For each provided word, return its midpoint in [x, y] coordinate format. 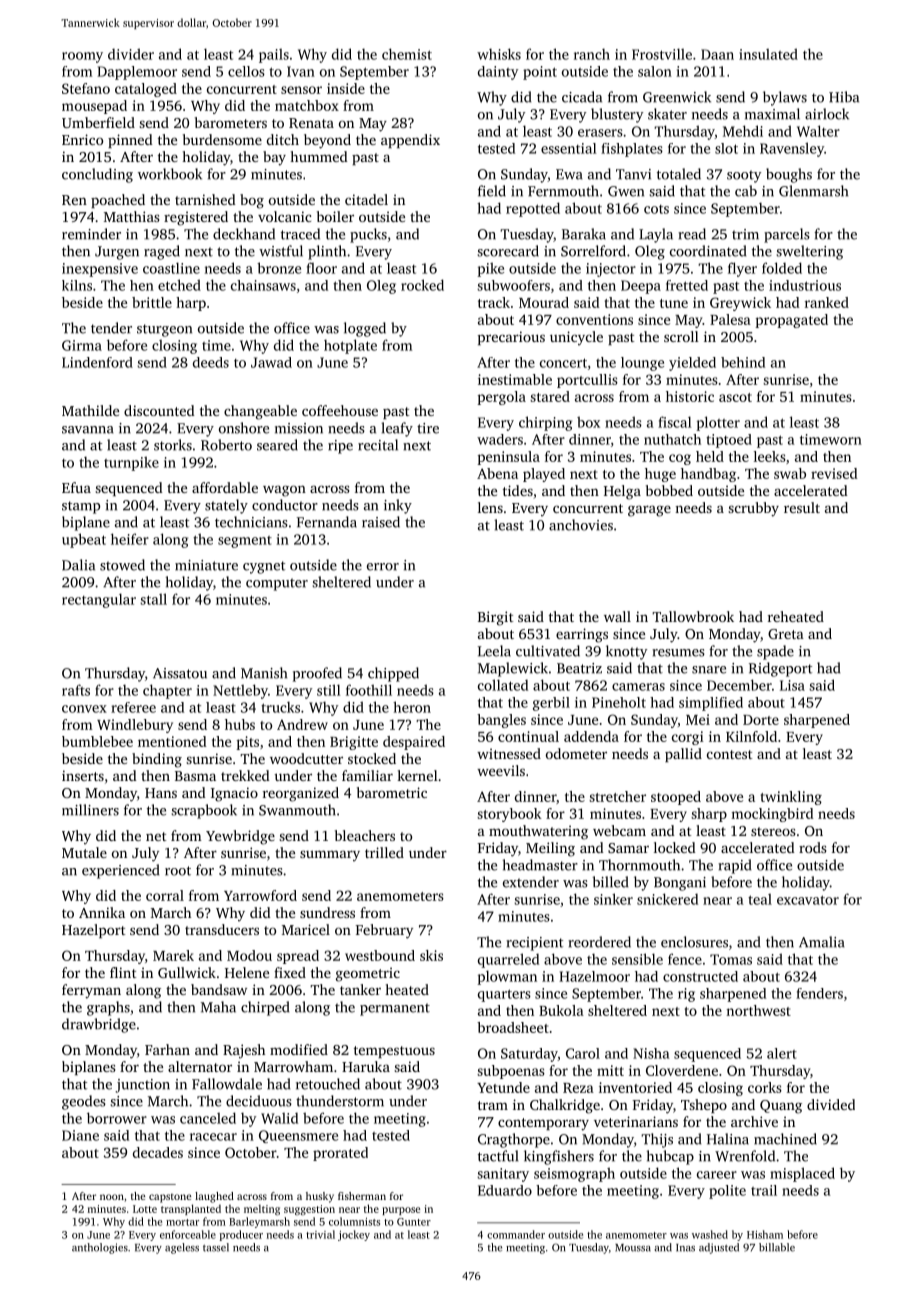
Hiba [844, 97]
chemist [407, 54]
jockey [354, 1235]
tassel [216, 1247]
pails [274, 56]
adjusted [719, 1248]
